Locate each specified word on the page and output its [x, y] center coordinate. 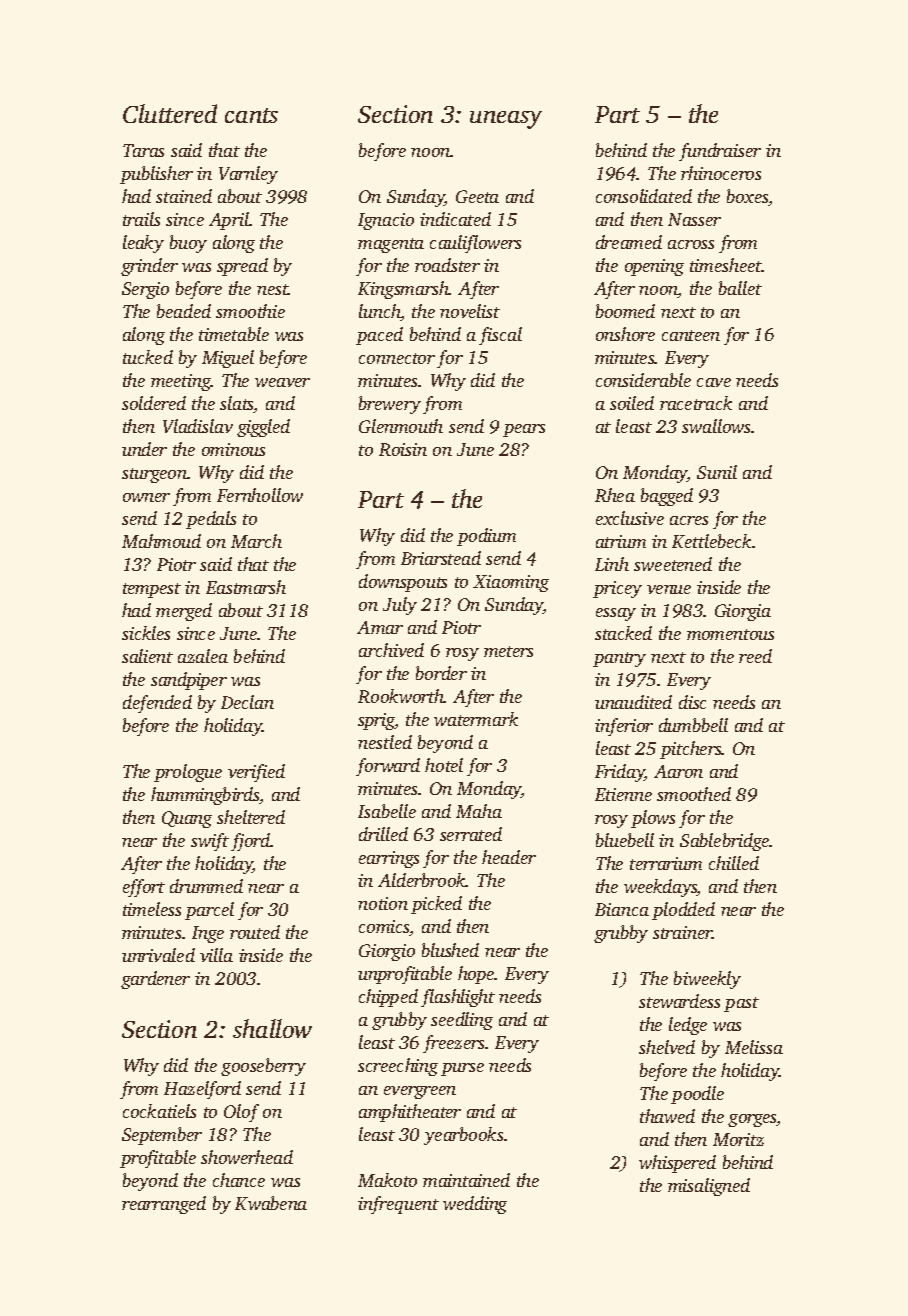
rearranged [164, 1205]
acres [689, 520]
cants [251, 115]
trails [141, 219]
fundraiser [720, 152]
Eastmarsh [246, 587]
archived [391, 650]
